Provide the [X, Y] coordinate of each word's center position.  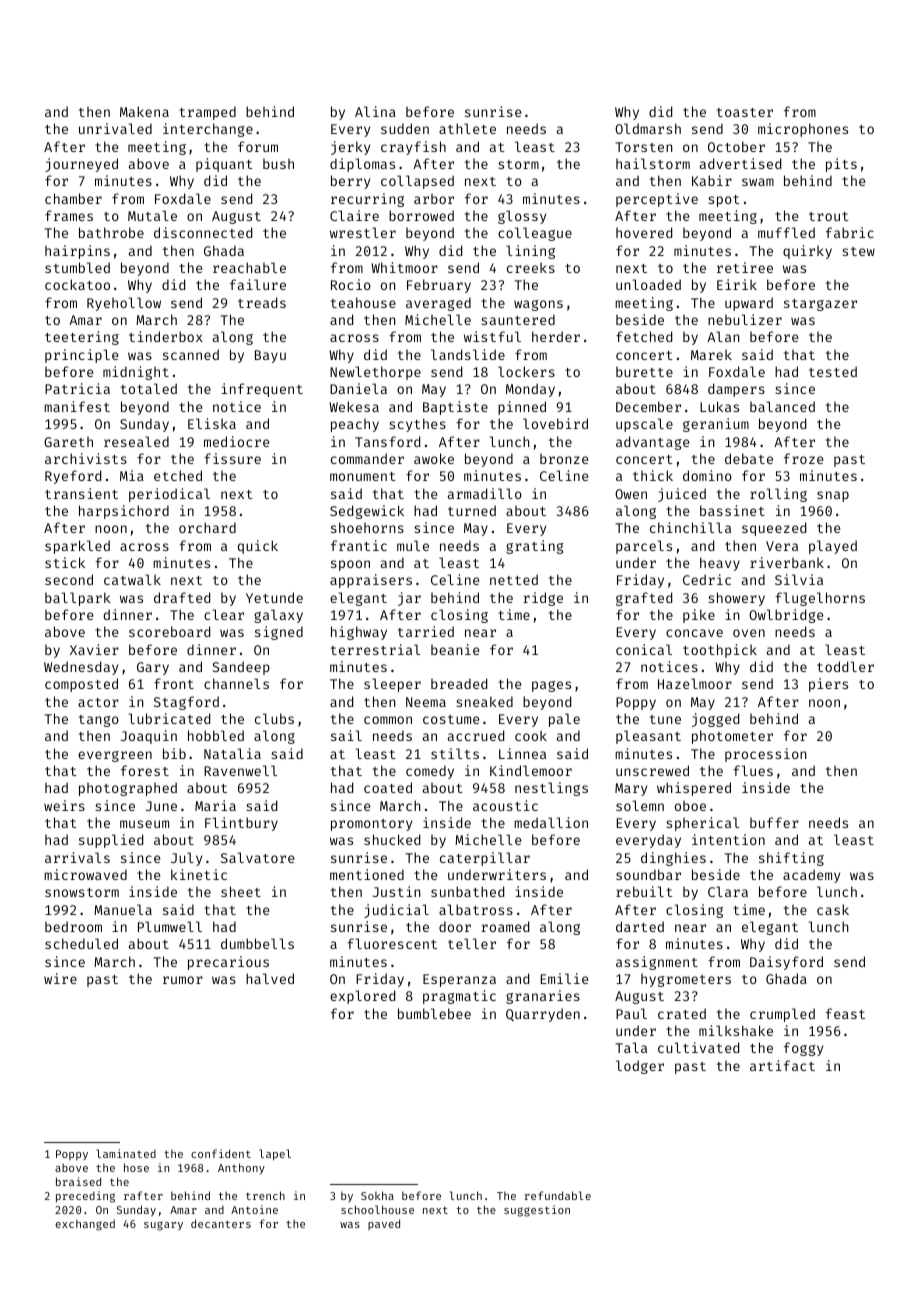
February [439, 286]
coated [388, 787]
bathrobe [111, 232]
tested [833, 371]
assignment [657, 963]
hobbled [216, 735]
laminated [126, 1153]
